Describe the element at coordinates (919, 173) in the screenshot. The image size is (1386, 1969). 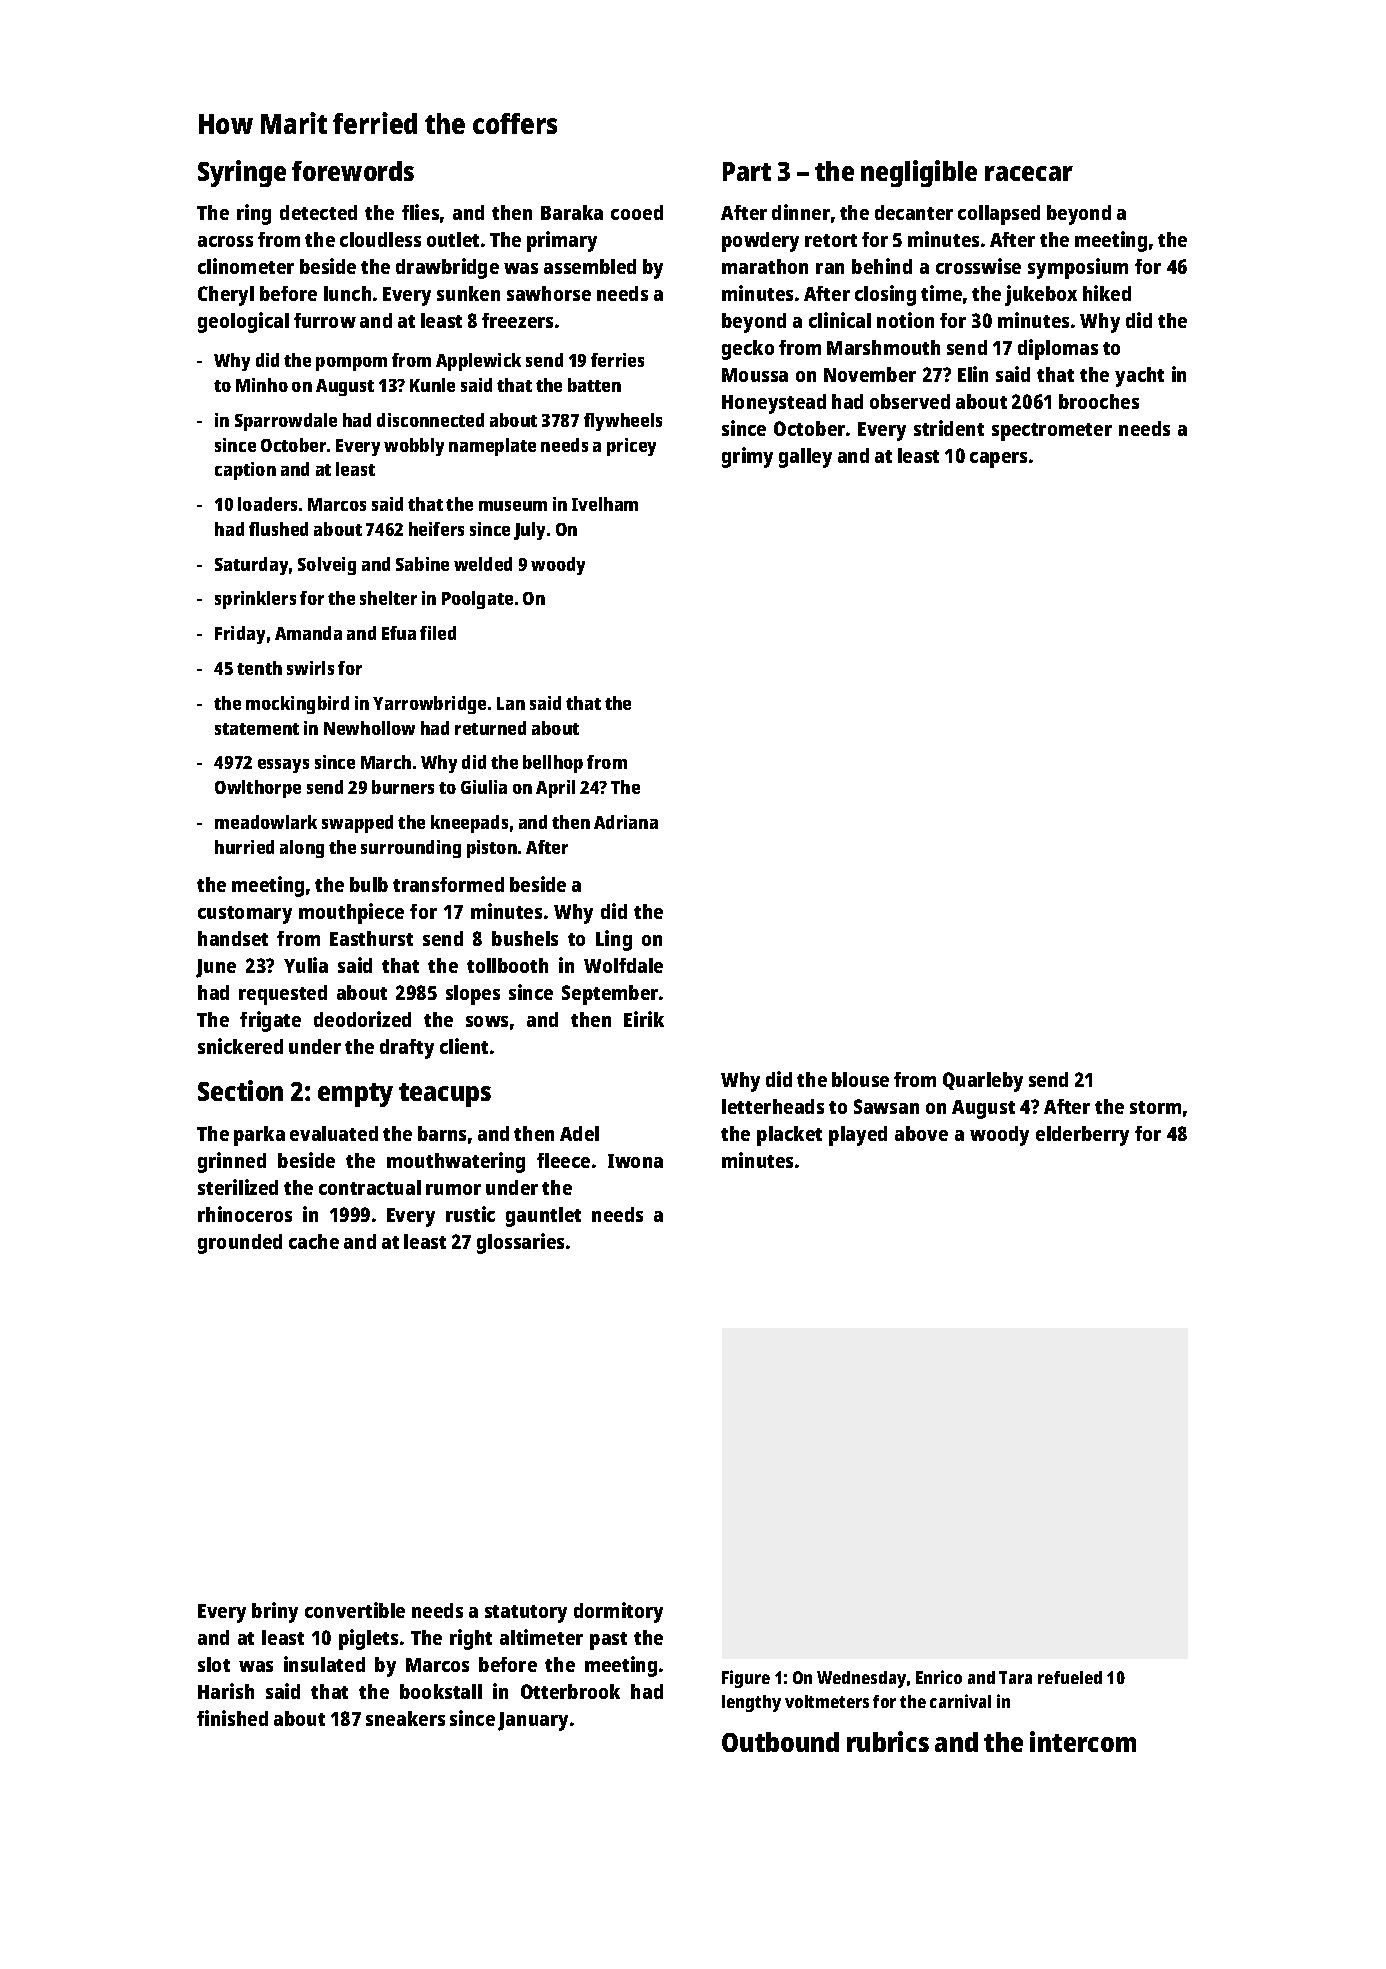
I see `negligible` at that location.
